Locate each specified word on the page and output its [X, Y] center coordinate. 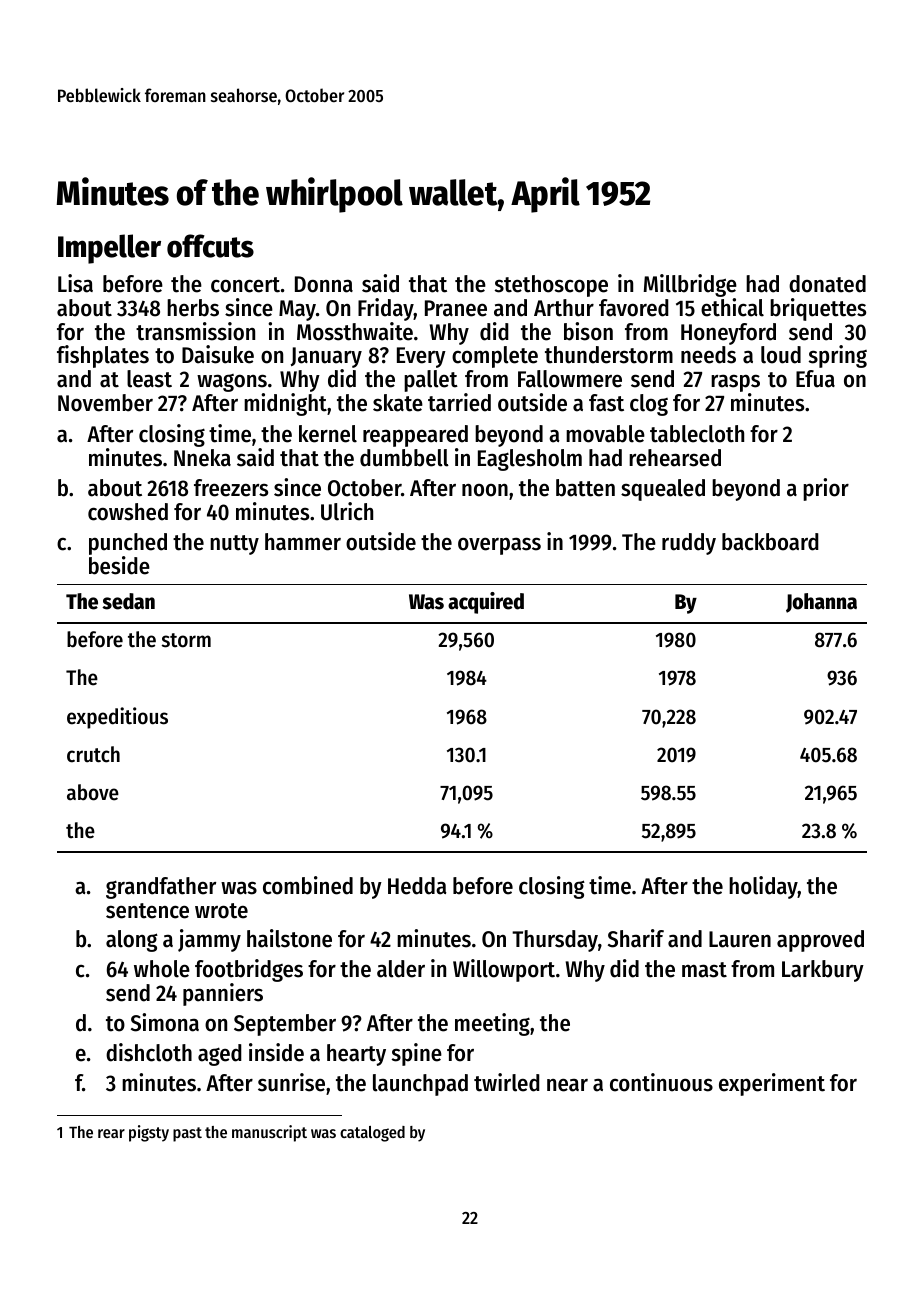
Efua [815, 379]
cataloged [372, 1134]
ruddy [689, 544]
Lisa [75, 283]
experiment [772, 1084]
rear [111, 1133]
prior [826, 489]
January [326, 357]
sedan [128, 601]
